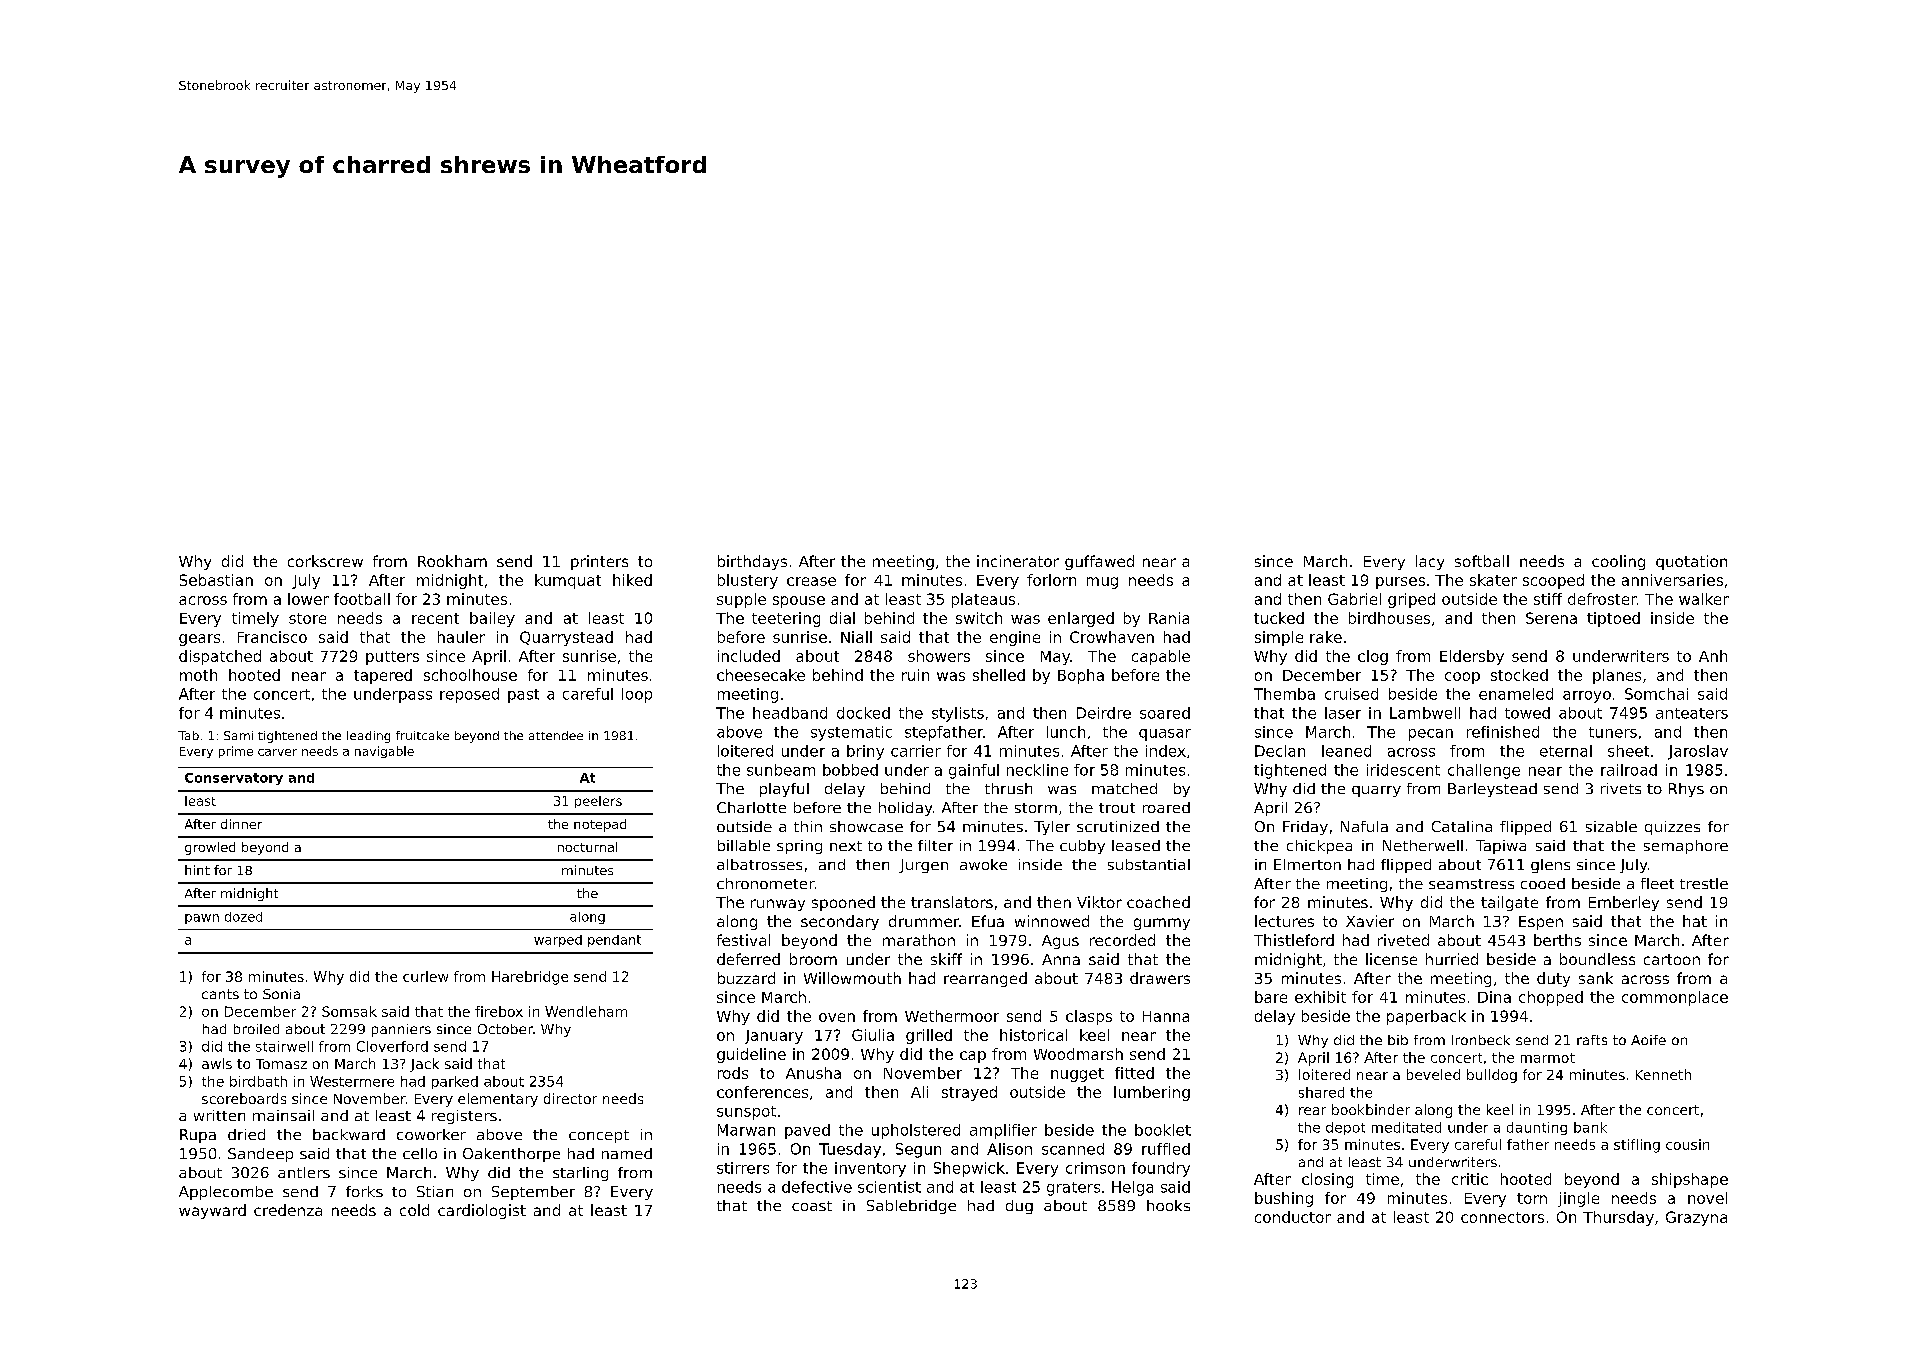 The height and width of the page is (1348, 1907). What do you see at coordinates (452, 561) in the page?
I see `Rookham` at bounding box center [452, 561].
